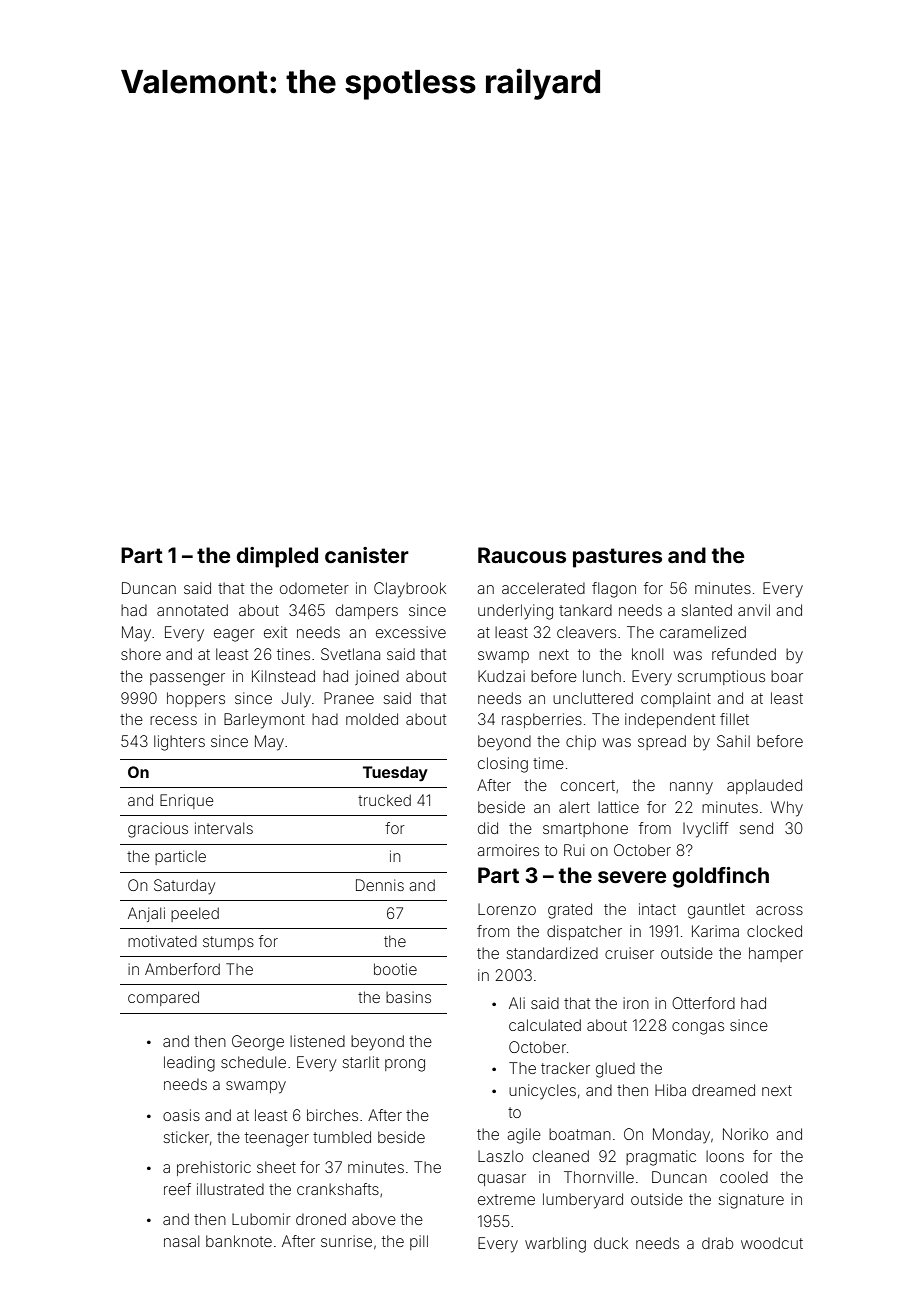 This document has height=1308, width=924. Describe the element at coordinates (617, 558) in the document. I see `pastures` at that location.
